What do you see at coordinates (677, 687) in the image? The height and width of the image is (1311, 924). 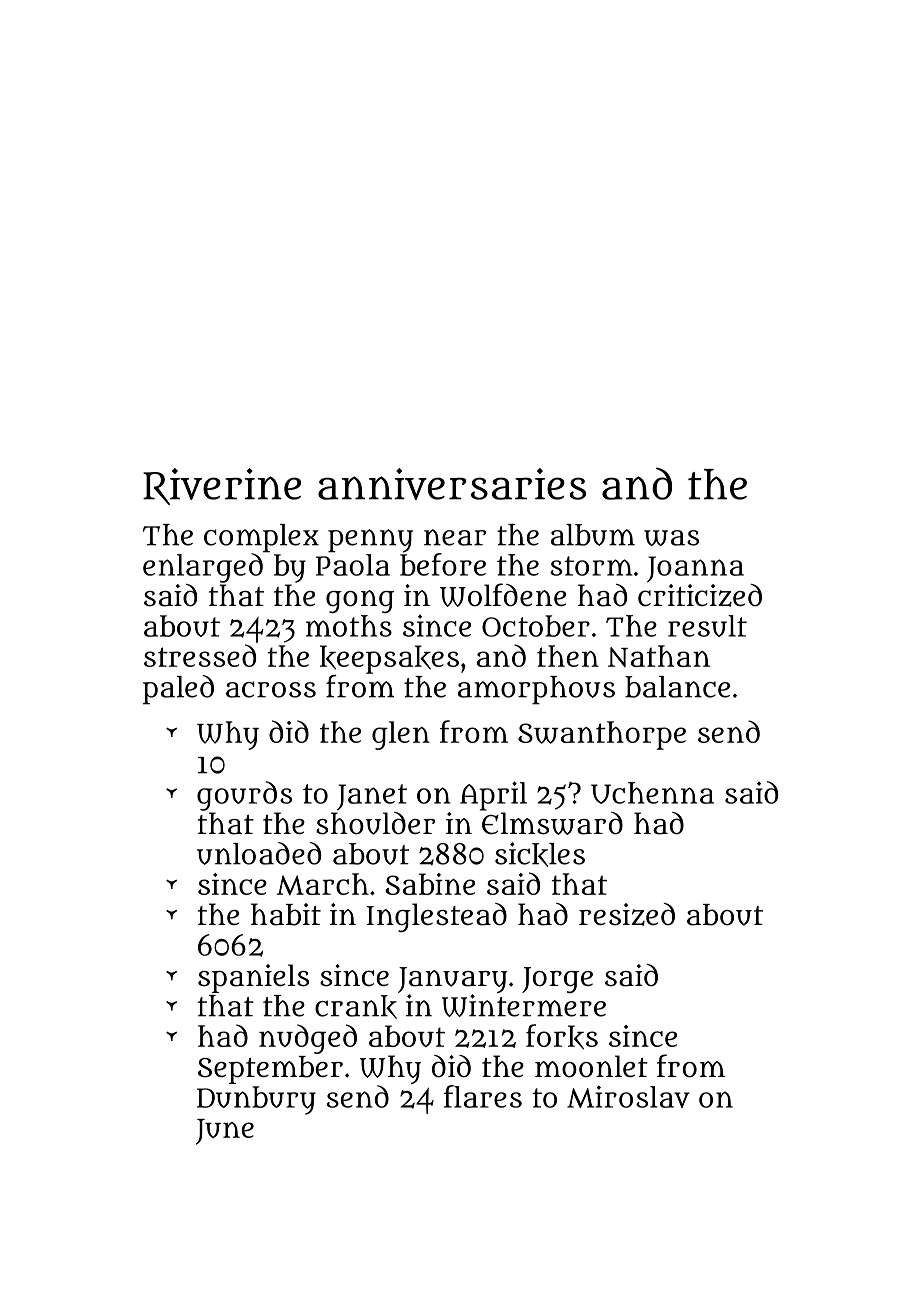 I see `balance` at bounding box center [677, 687].
